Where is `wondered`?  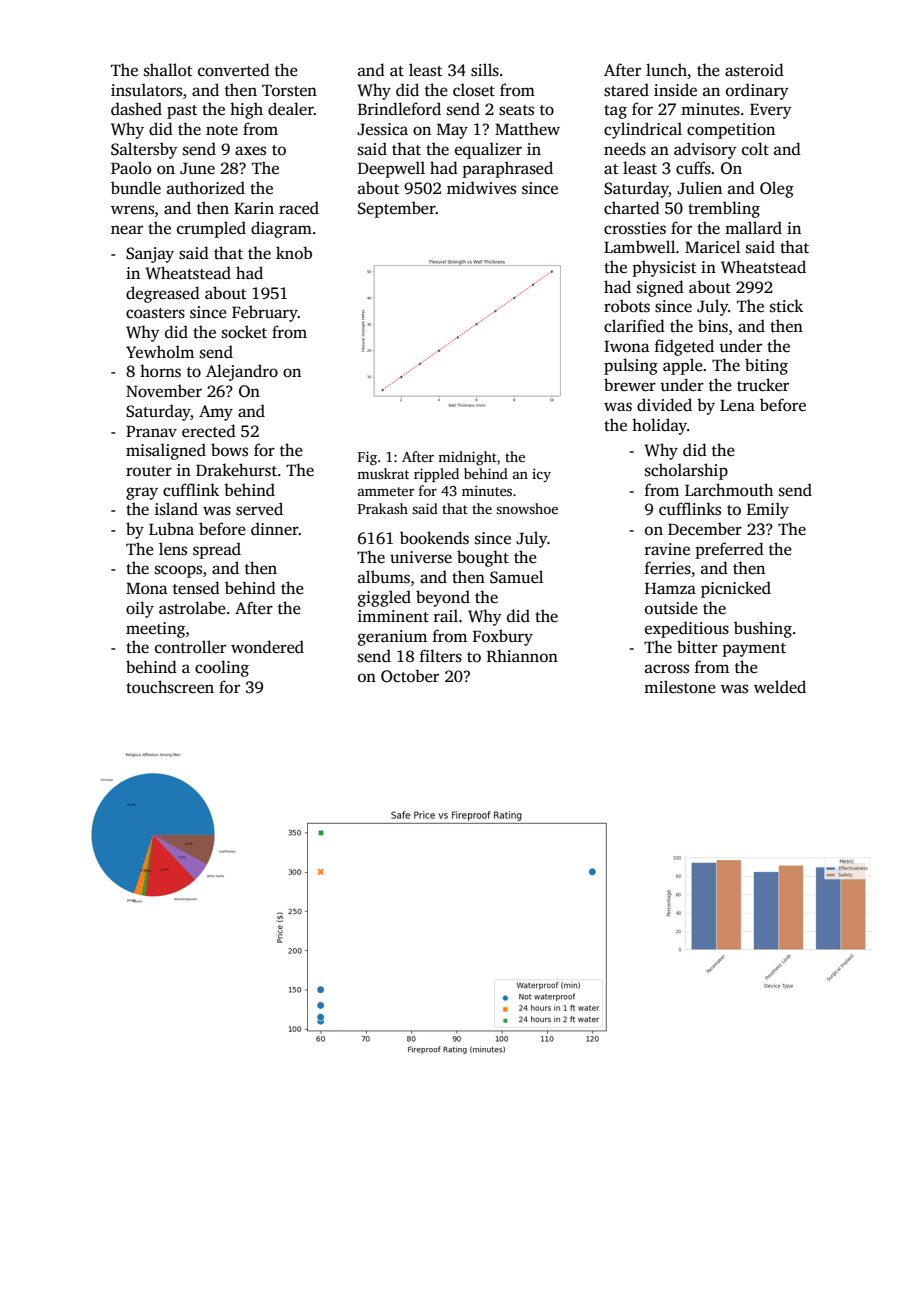 wondered is located at coordinates (267, 647).
